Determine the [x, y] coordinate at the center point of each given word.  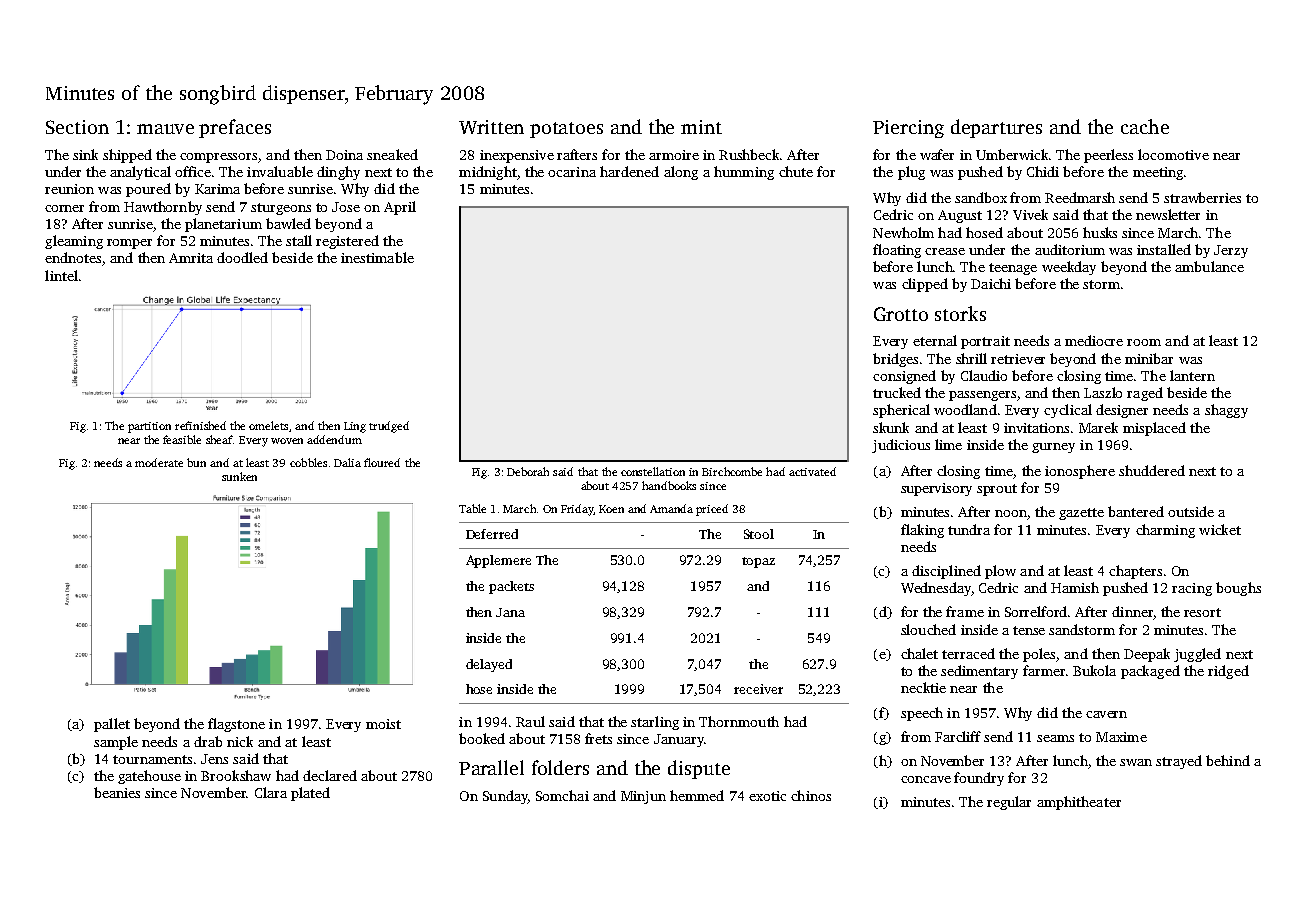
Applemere [498, 561]
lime [948, 444]
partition [149, 427]
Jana [510, 612]
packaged [1150, 672]
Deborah [528, 471]
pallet [112, 725]
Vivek [1030, 214]
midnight [488, 173]
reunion [69, 189]
